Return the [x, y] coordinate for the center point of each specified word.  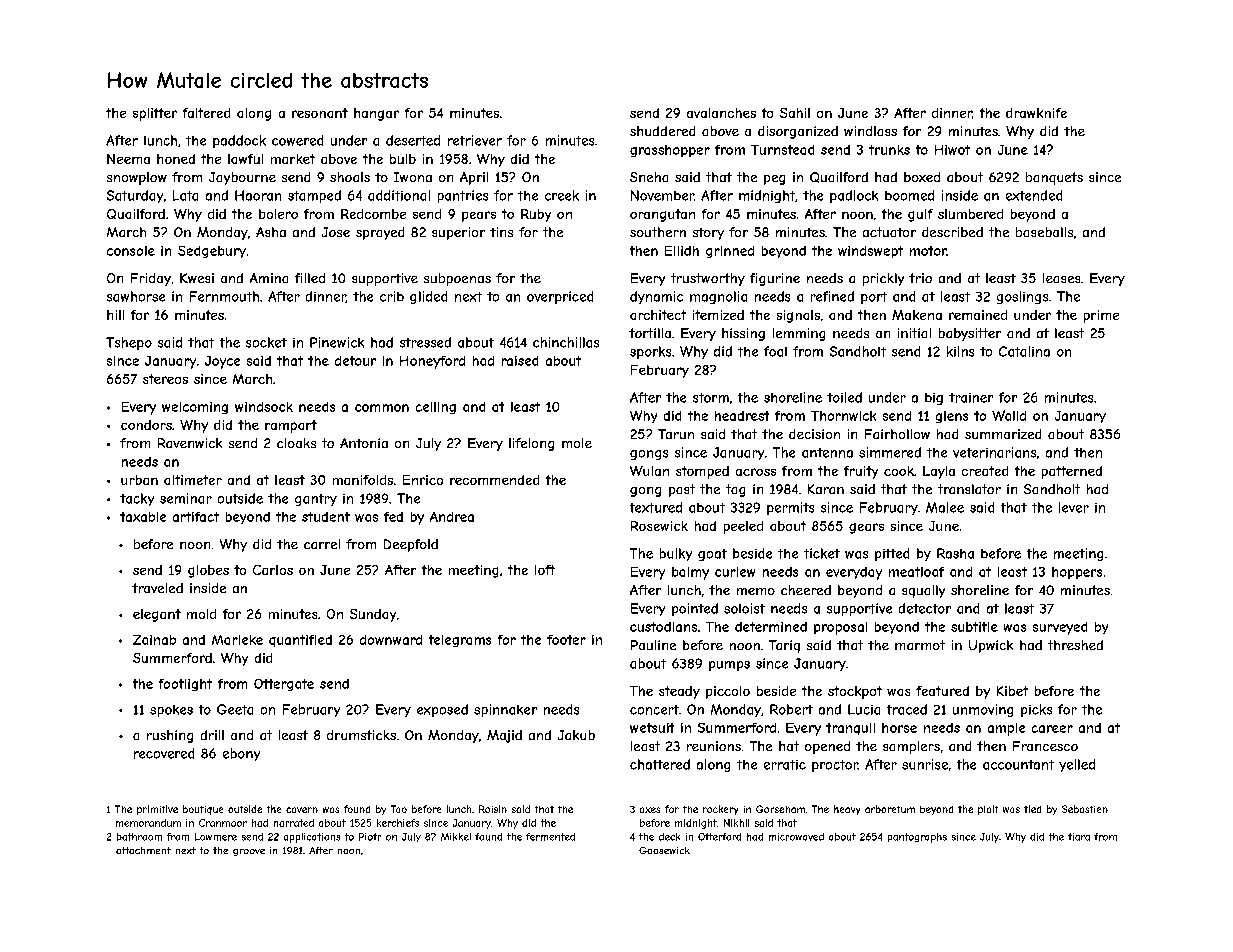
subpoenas [457, 279]
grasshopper [670, 151]
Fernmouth [224, 296]
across [756, 472]
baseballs [1044, 232]
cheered [806, 590]
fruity [861, 472]
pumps [729, 666]
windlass [870, 131]
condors [146, 425]
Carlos [273, 570]
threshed [1075, 645]
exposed [442, 710]
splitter [155, 114]
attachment [143, 850]
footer [566, 640]
